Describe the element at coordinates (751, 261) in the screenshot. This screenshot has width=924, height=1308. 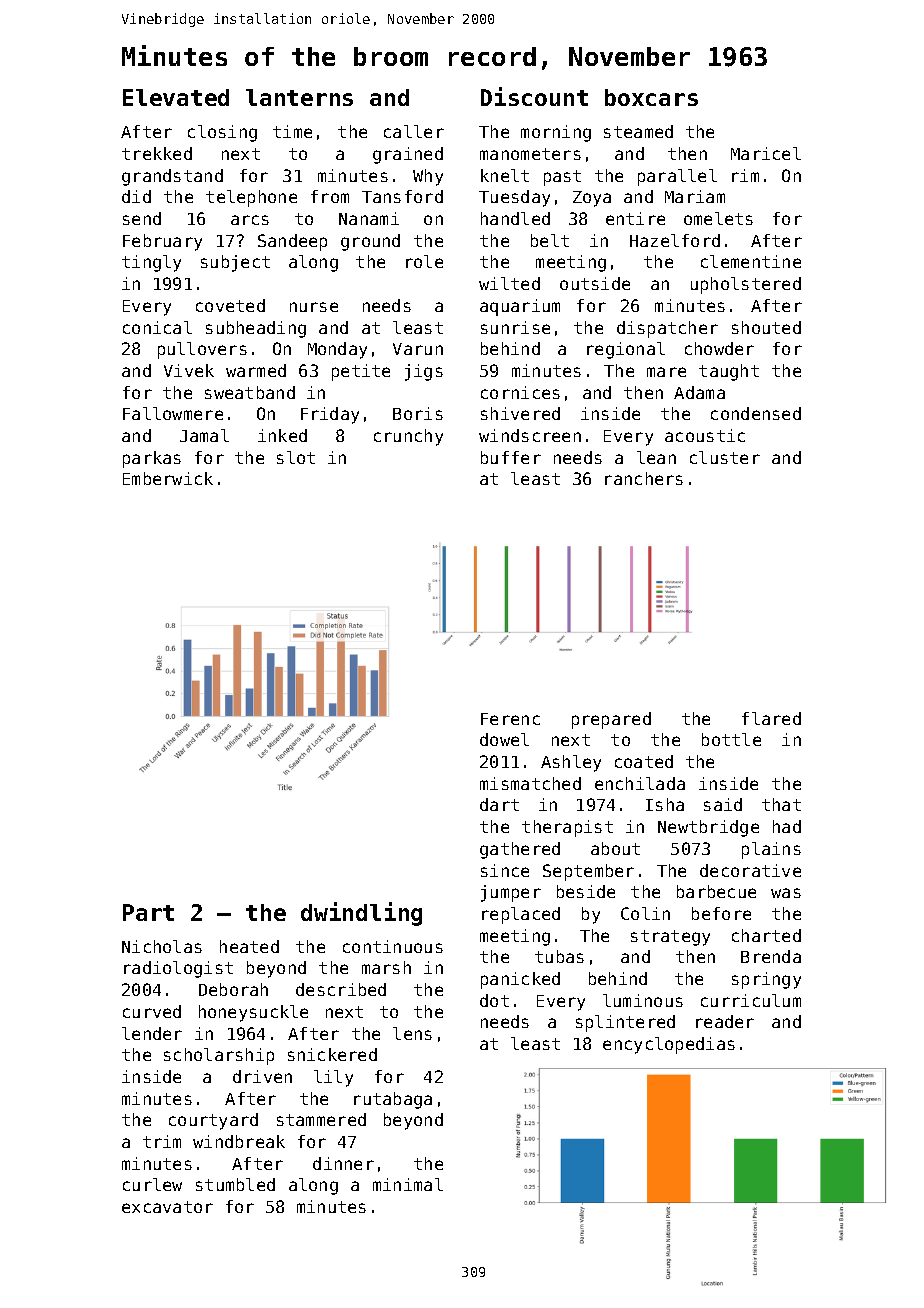
I see `clementine` at that location.
